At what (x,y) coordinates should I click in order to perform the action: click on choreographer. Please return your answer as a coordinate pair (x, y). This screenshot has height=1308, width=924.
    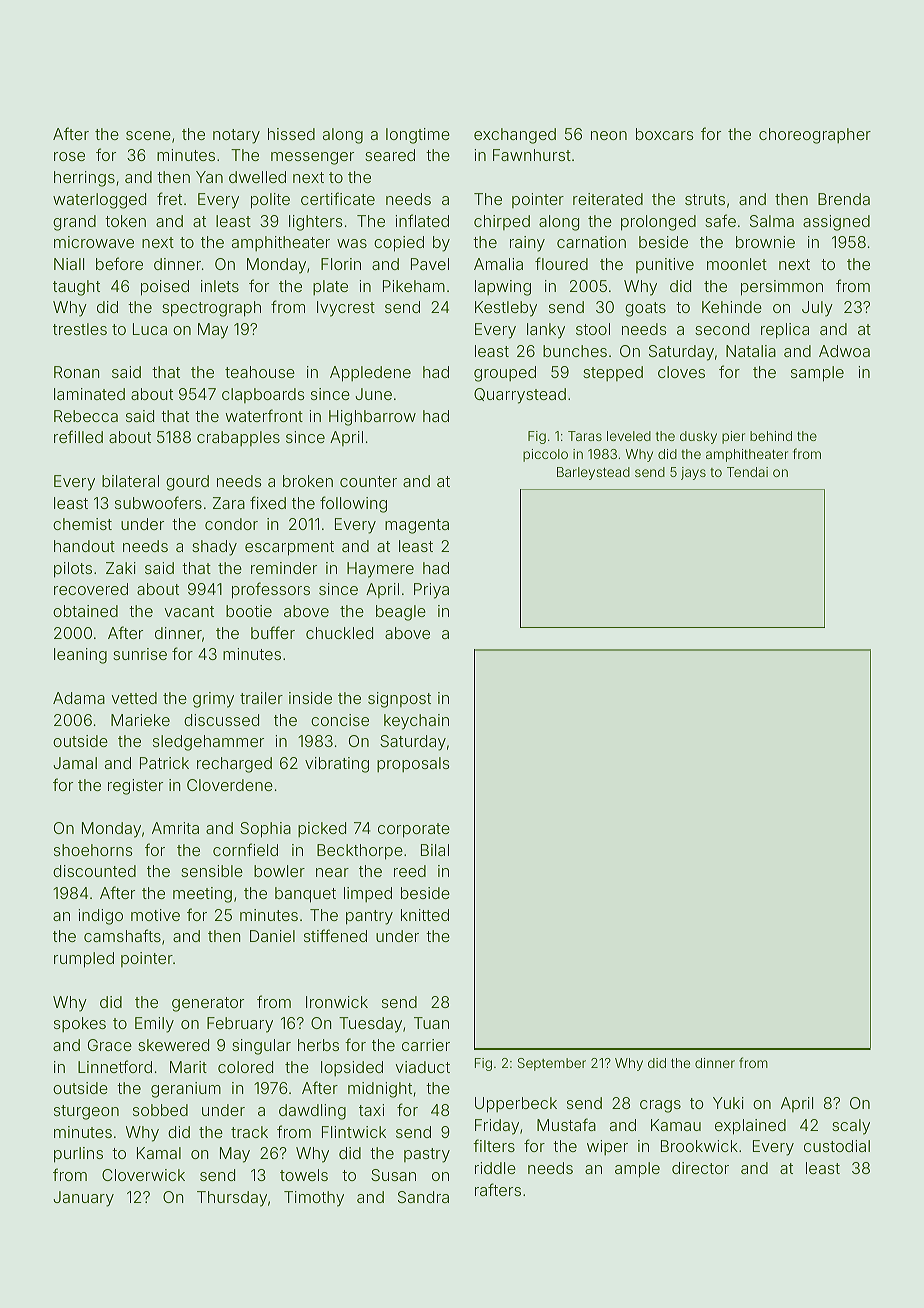
    Looking at the image, I should click on (815, 136).
